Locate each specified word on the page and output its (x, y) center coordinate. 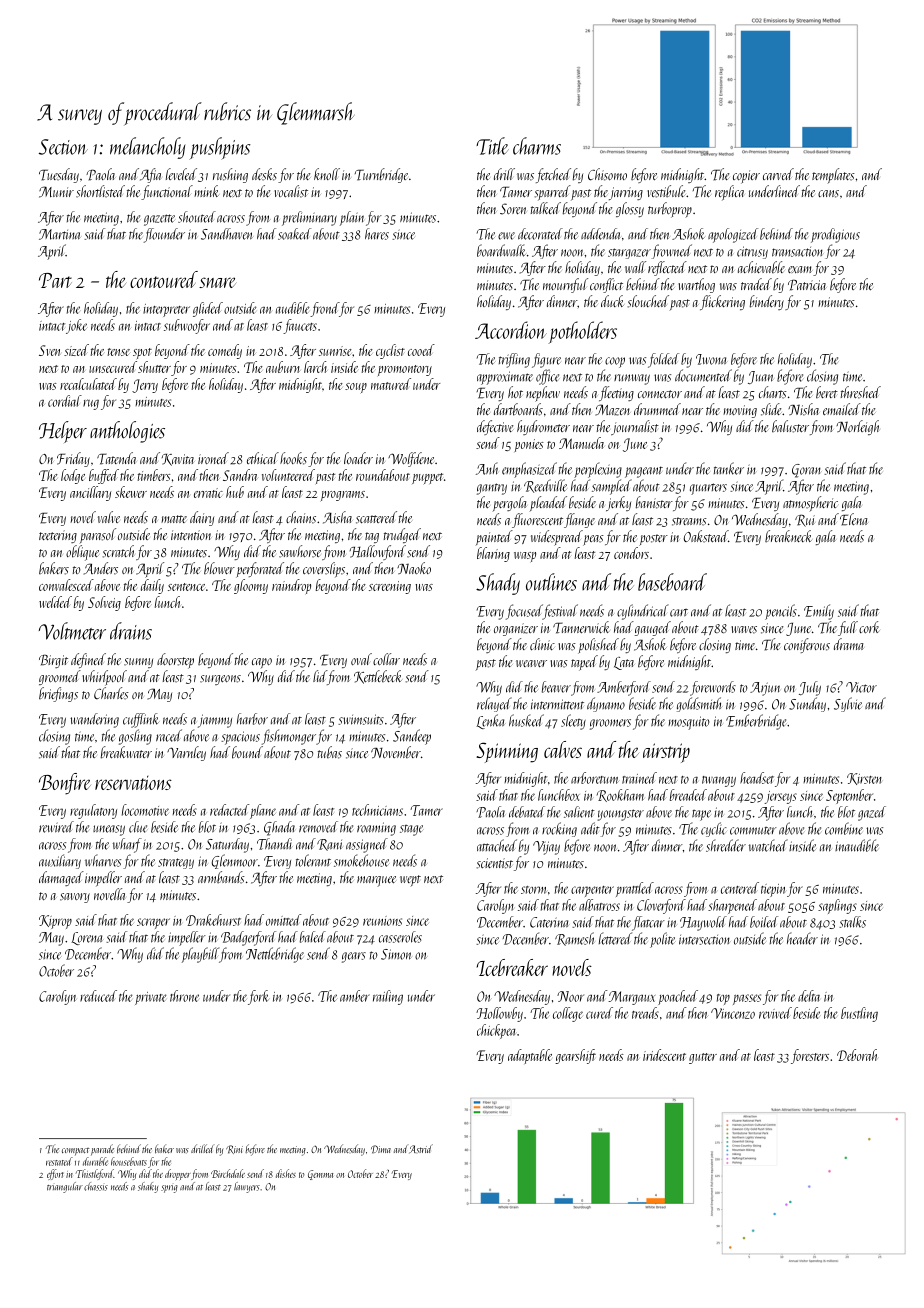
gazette (159, 220)
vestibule (666, 191)
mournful (565, 285)
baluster (790, 426)
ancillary (90, 493)
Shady (498, 584)
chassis (96, 1186)
